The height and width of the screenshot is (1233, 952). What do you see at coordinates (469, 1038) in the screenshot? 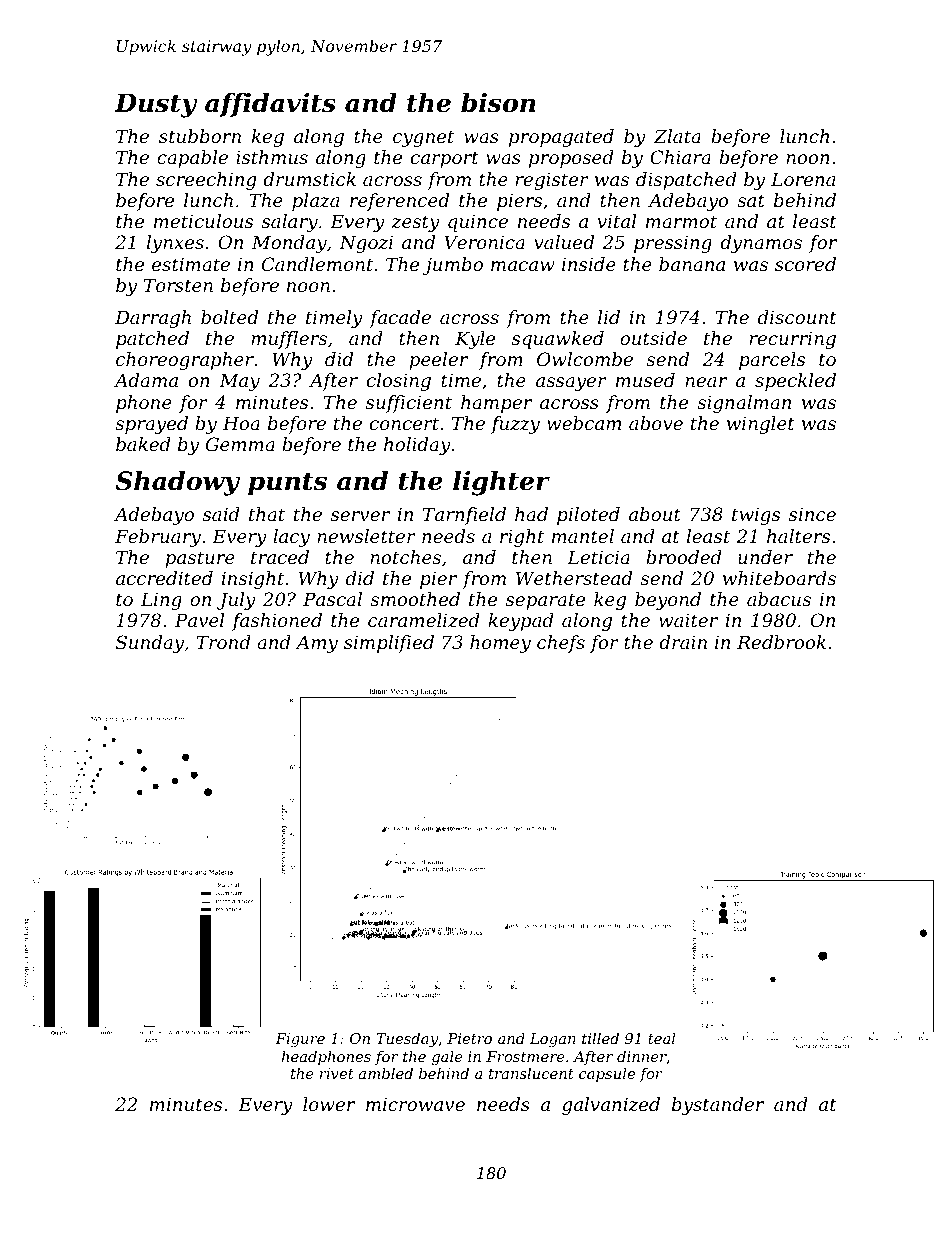
I see `Pietro` at bounding box center [469, 1038].
